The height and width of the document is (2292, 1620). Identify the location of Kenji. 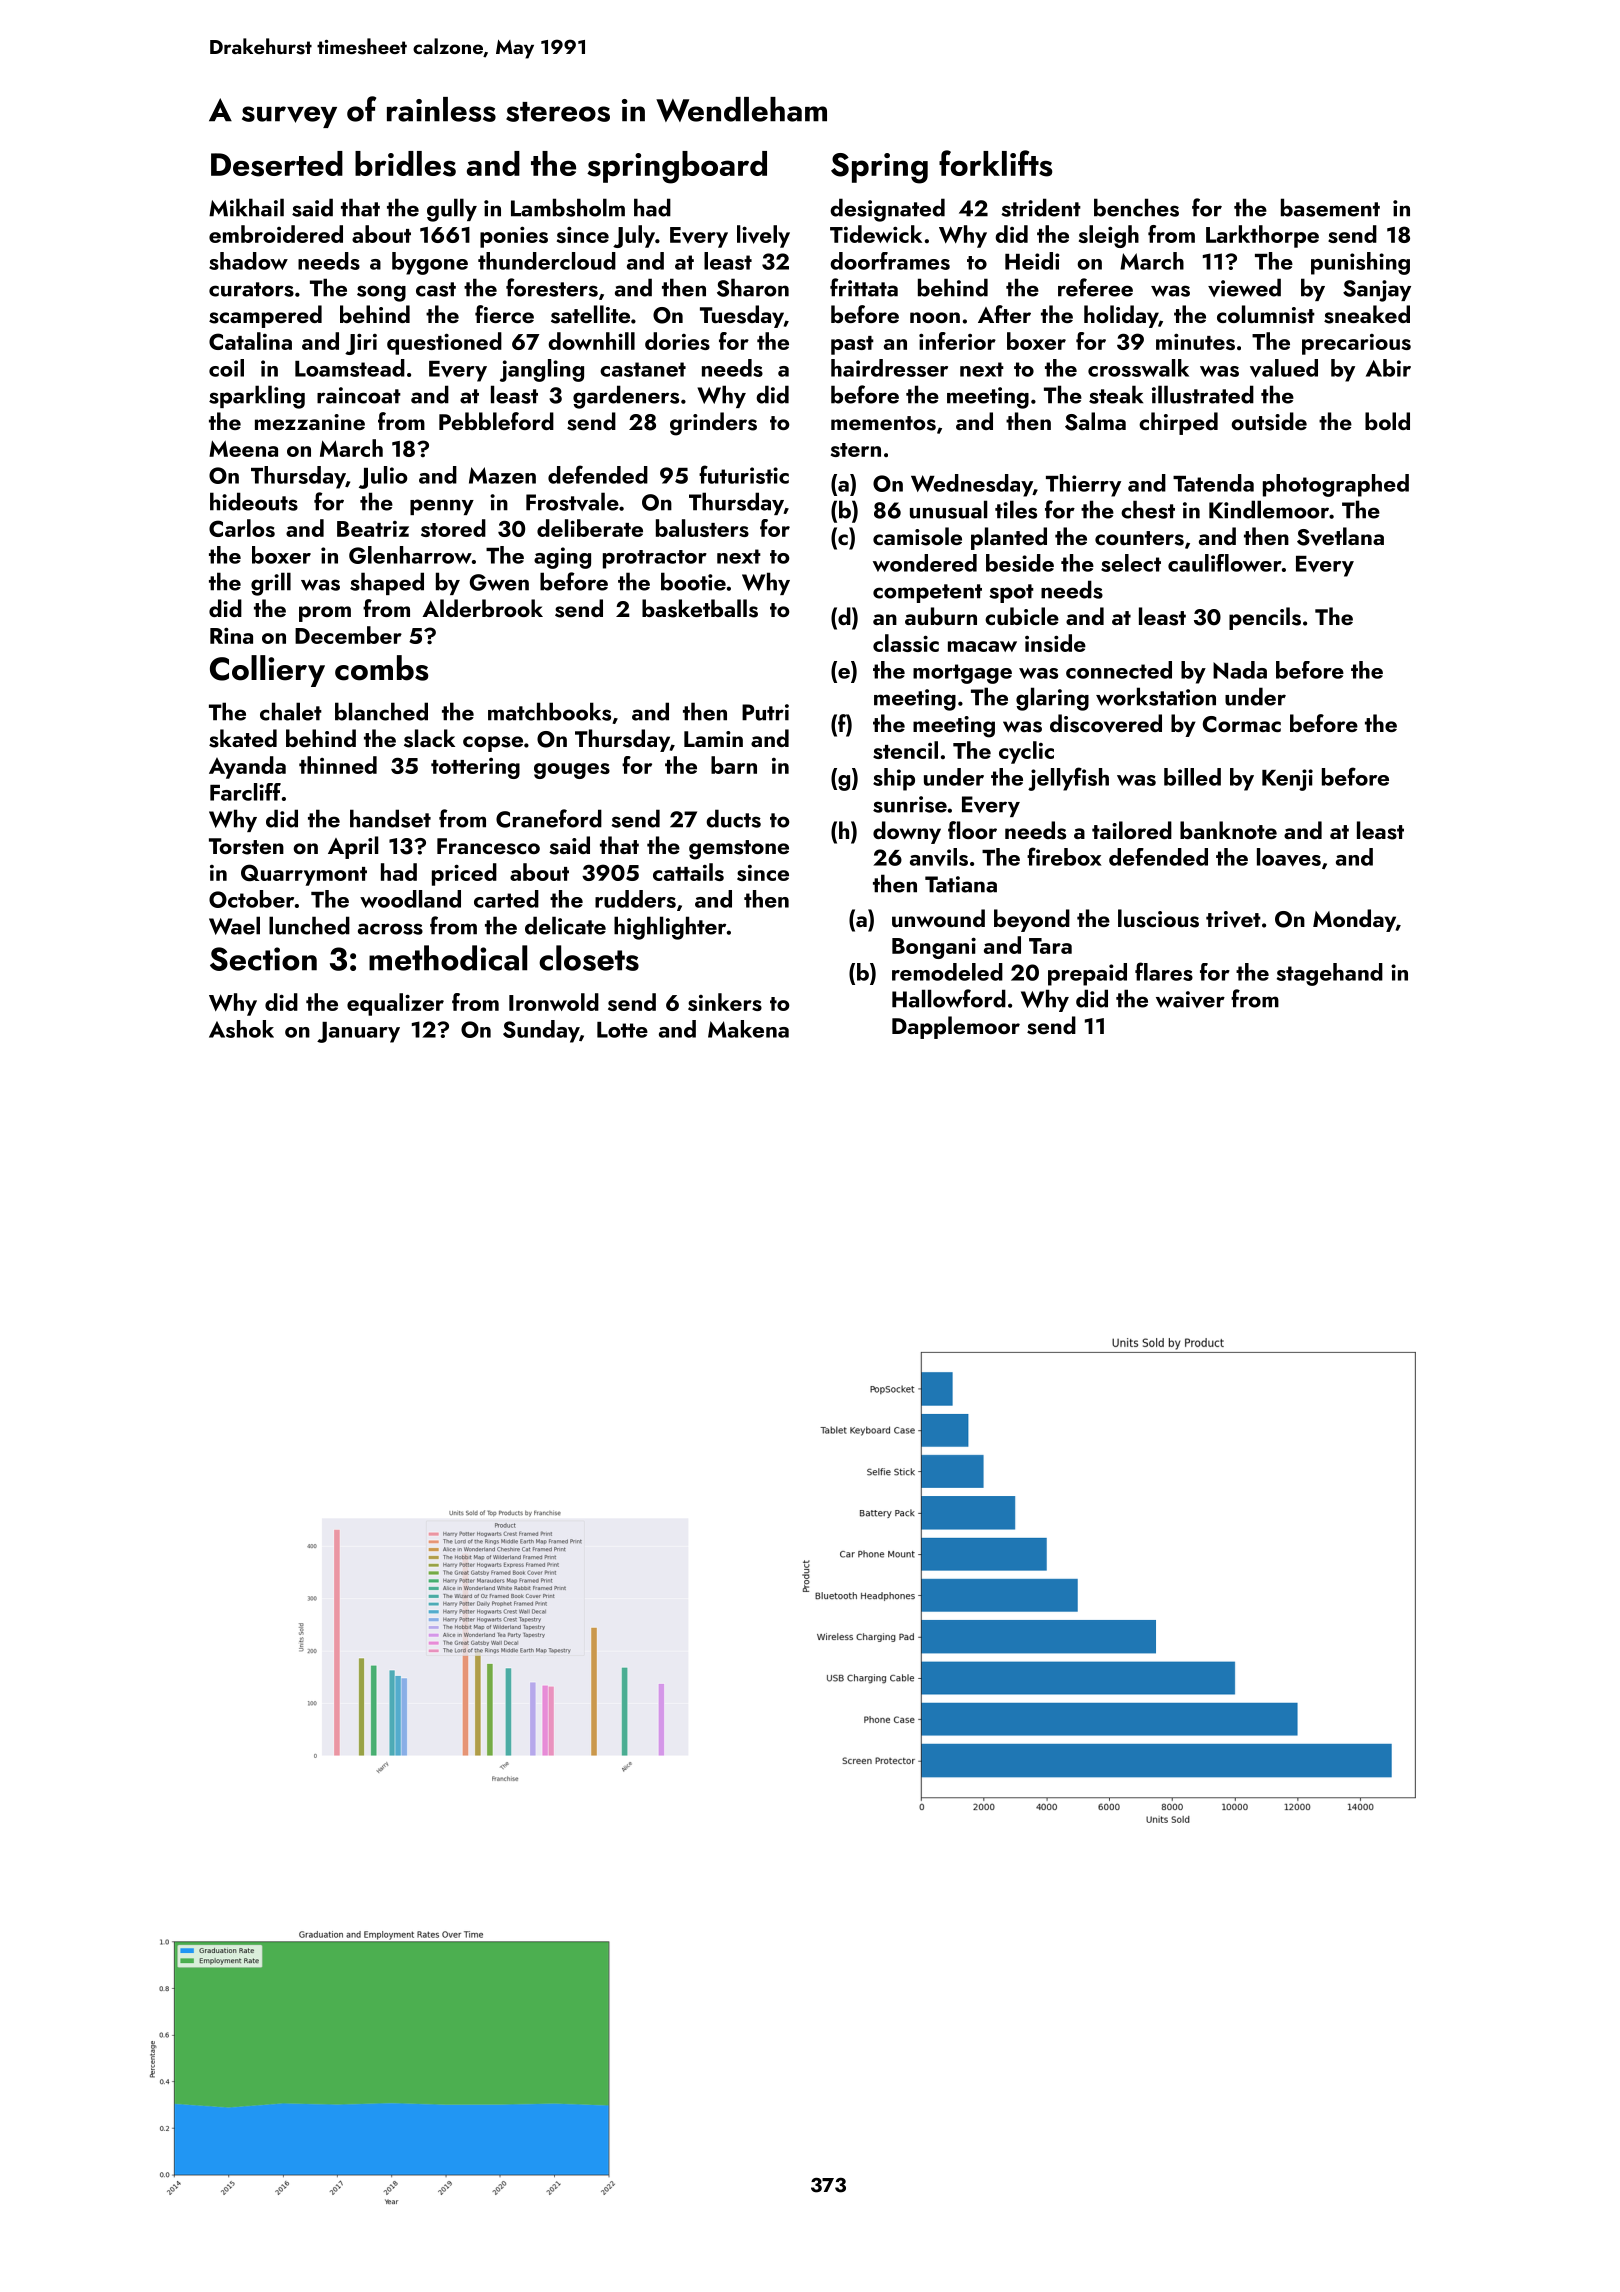
(1287, 780).
